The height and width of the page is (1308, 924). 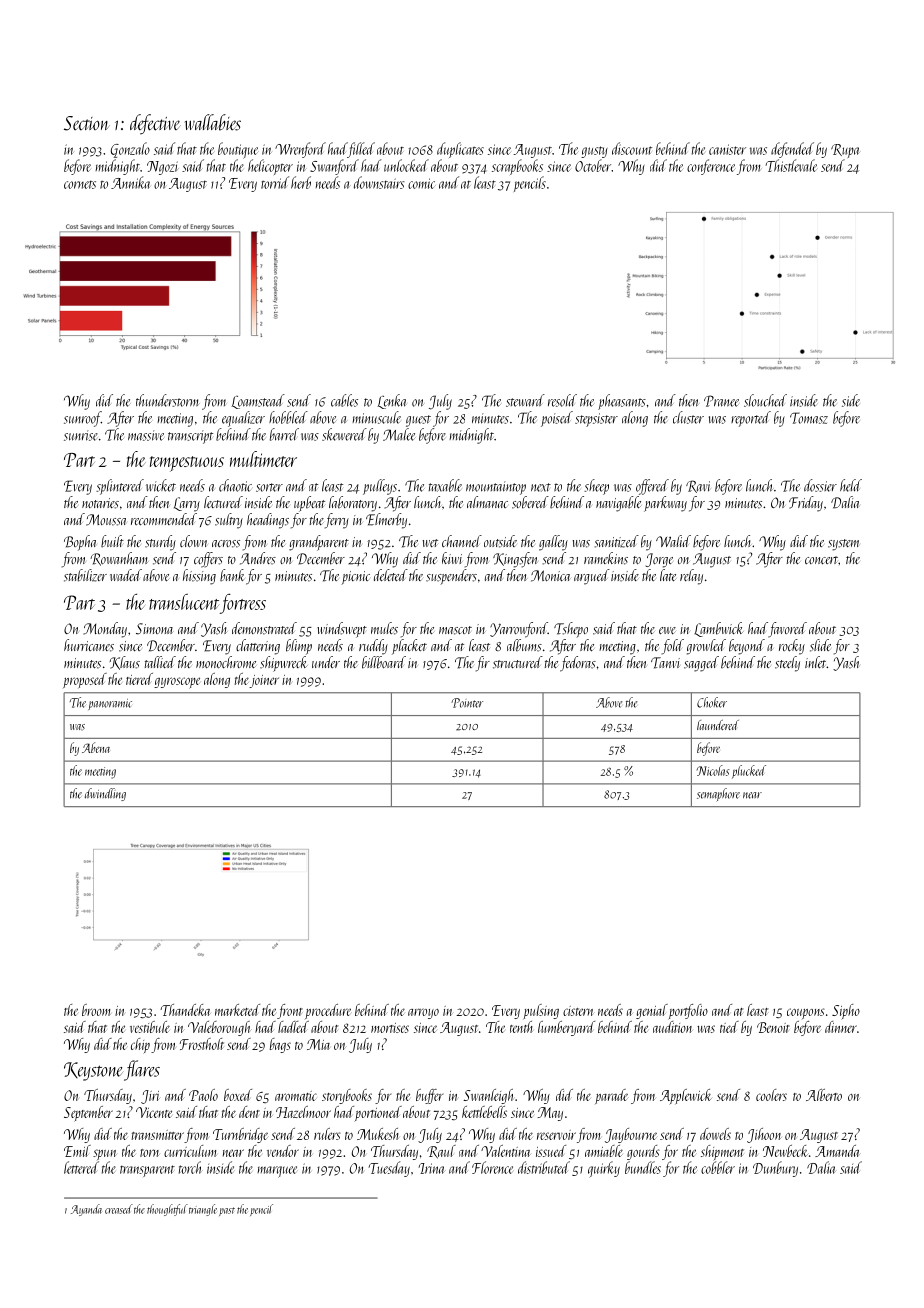 What do you see at coordinates (845, 151) in the page?
I see `Rupa` at bounding box center [845, 151].
